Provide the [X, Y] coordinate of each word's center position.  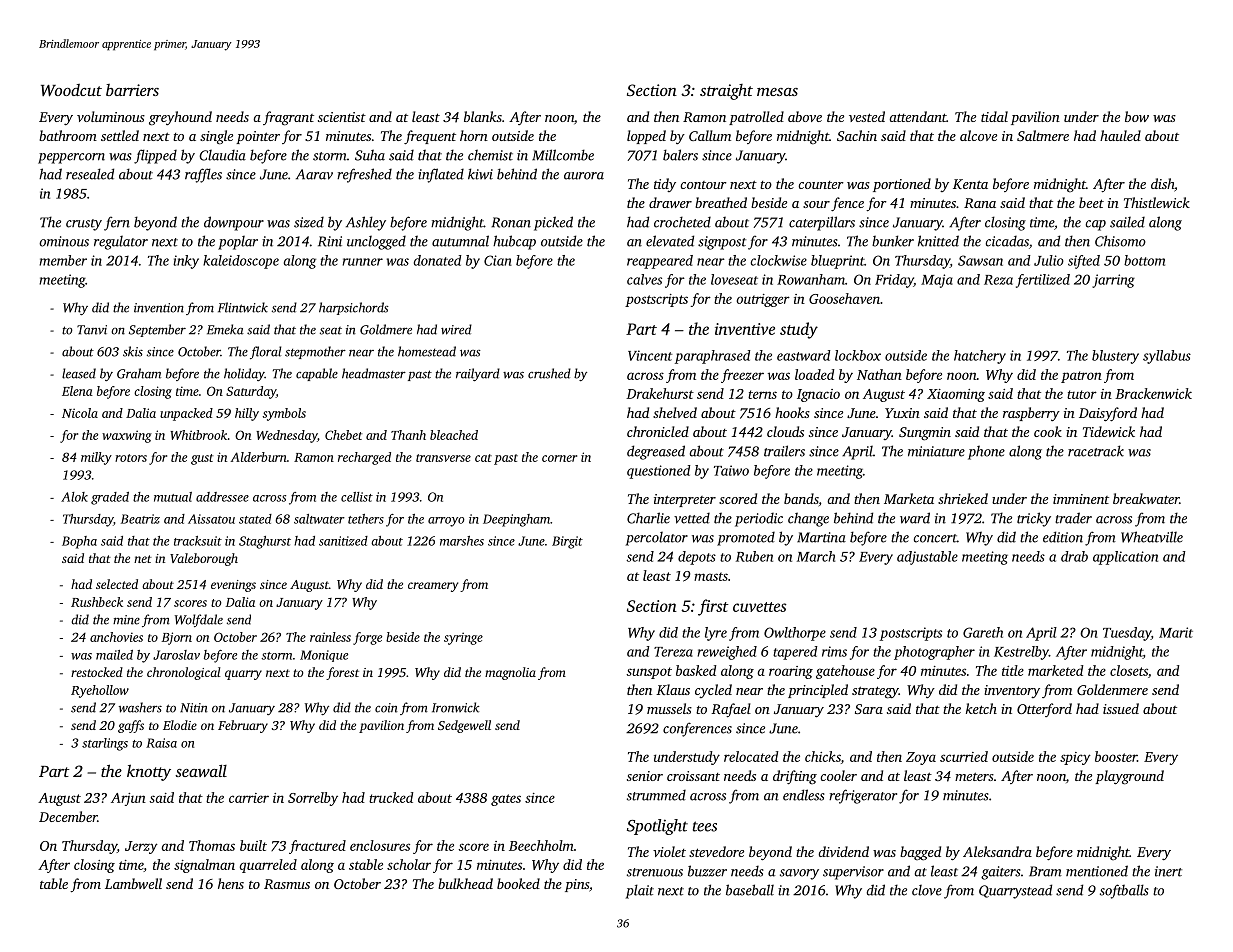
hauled [1120, 135]
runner [362, 262]
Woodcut [71, 90]
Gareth [983, 632]
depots [697, 558]
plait [639, 891]
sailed [1127, 222]
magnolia [510, 673]
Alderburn [258, 457]
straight [726, 92]
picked [553, 223]
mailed [114, 655]
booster [1116, 756]
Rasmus [287, 884]
